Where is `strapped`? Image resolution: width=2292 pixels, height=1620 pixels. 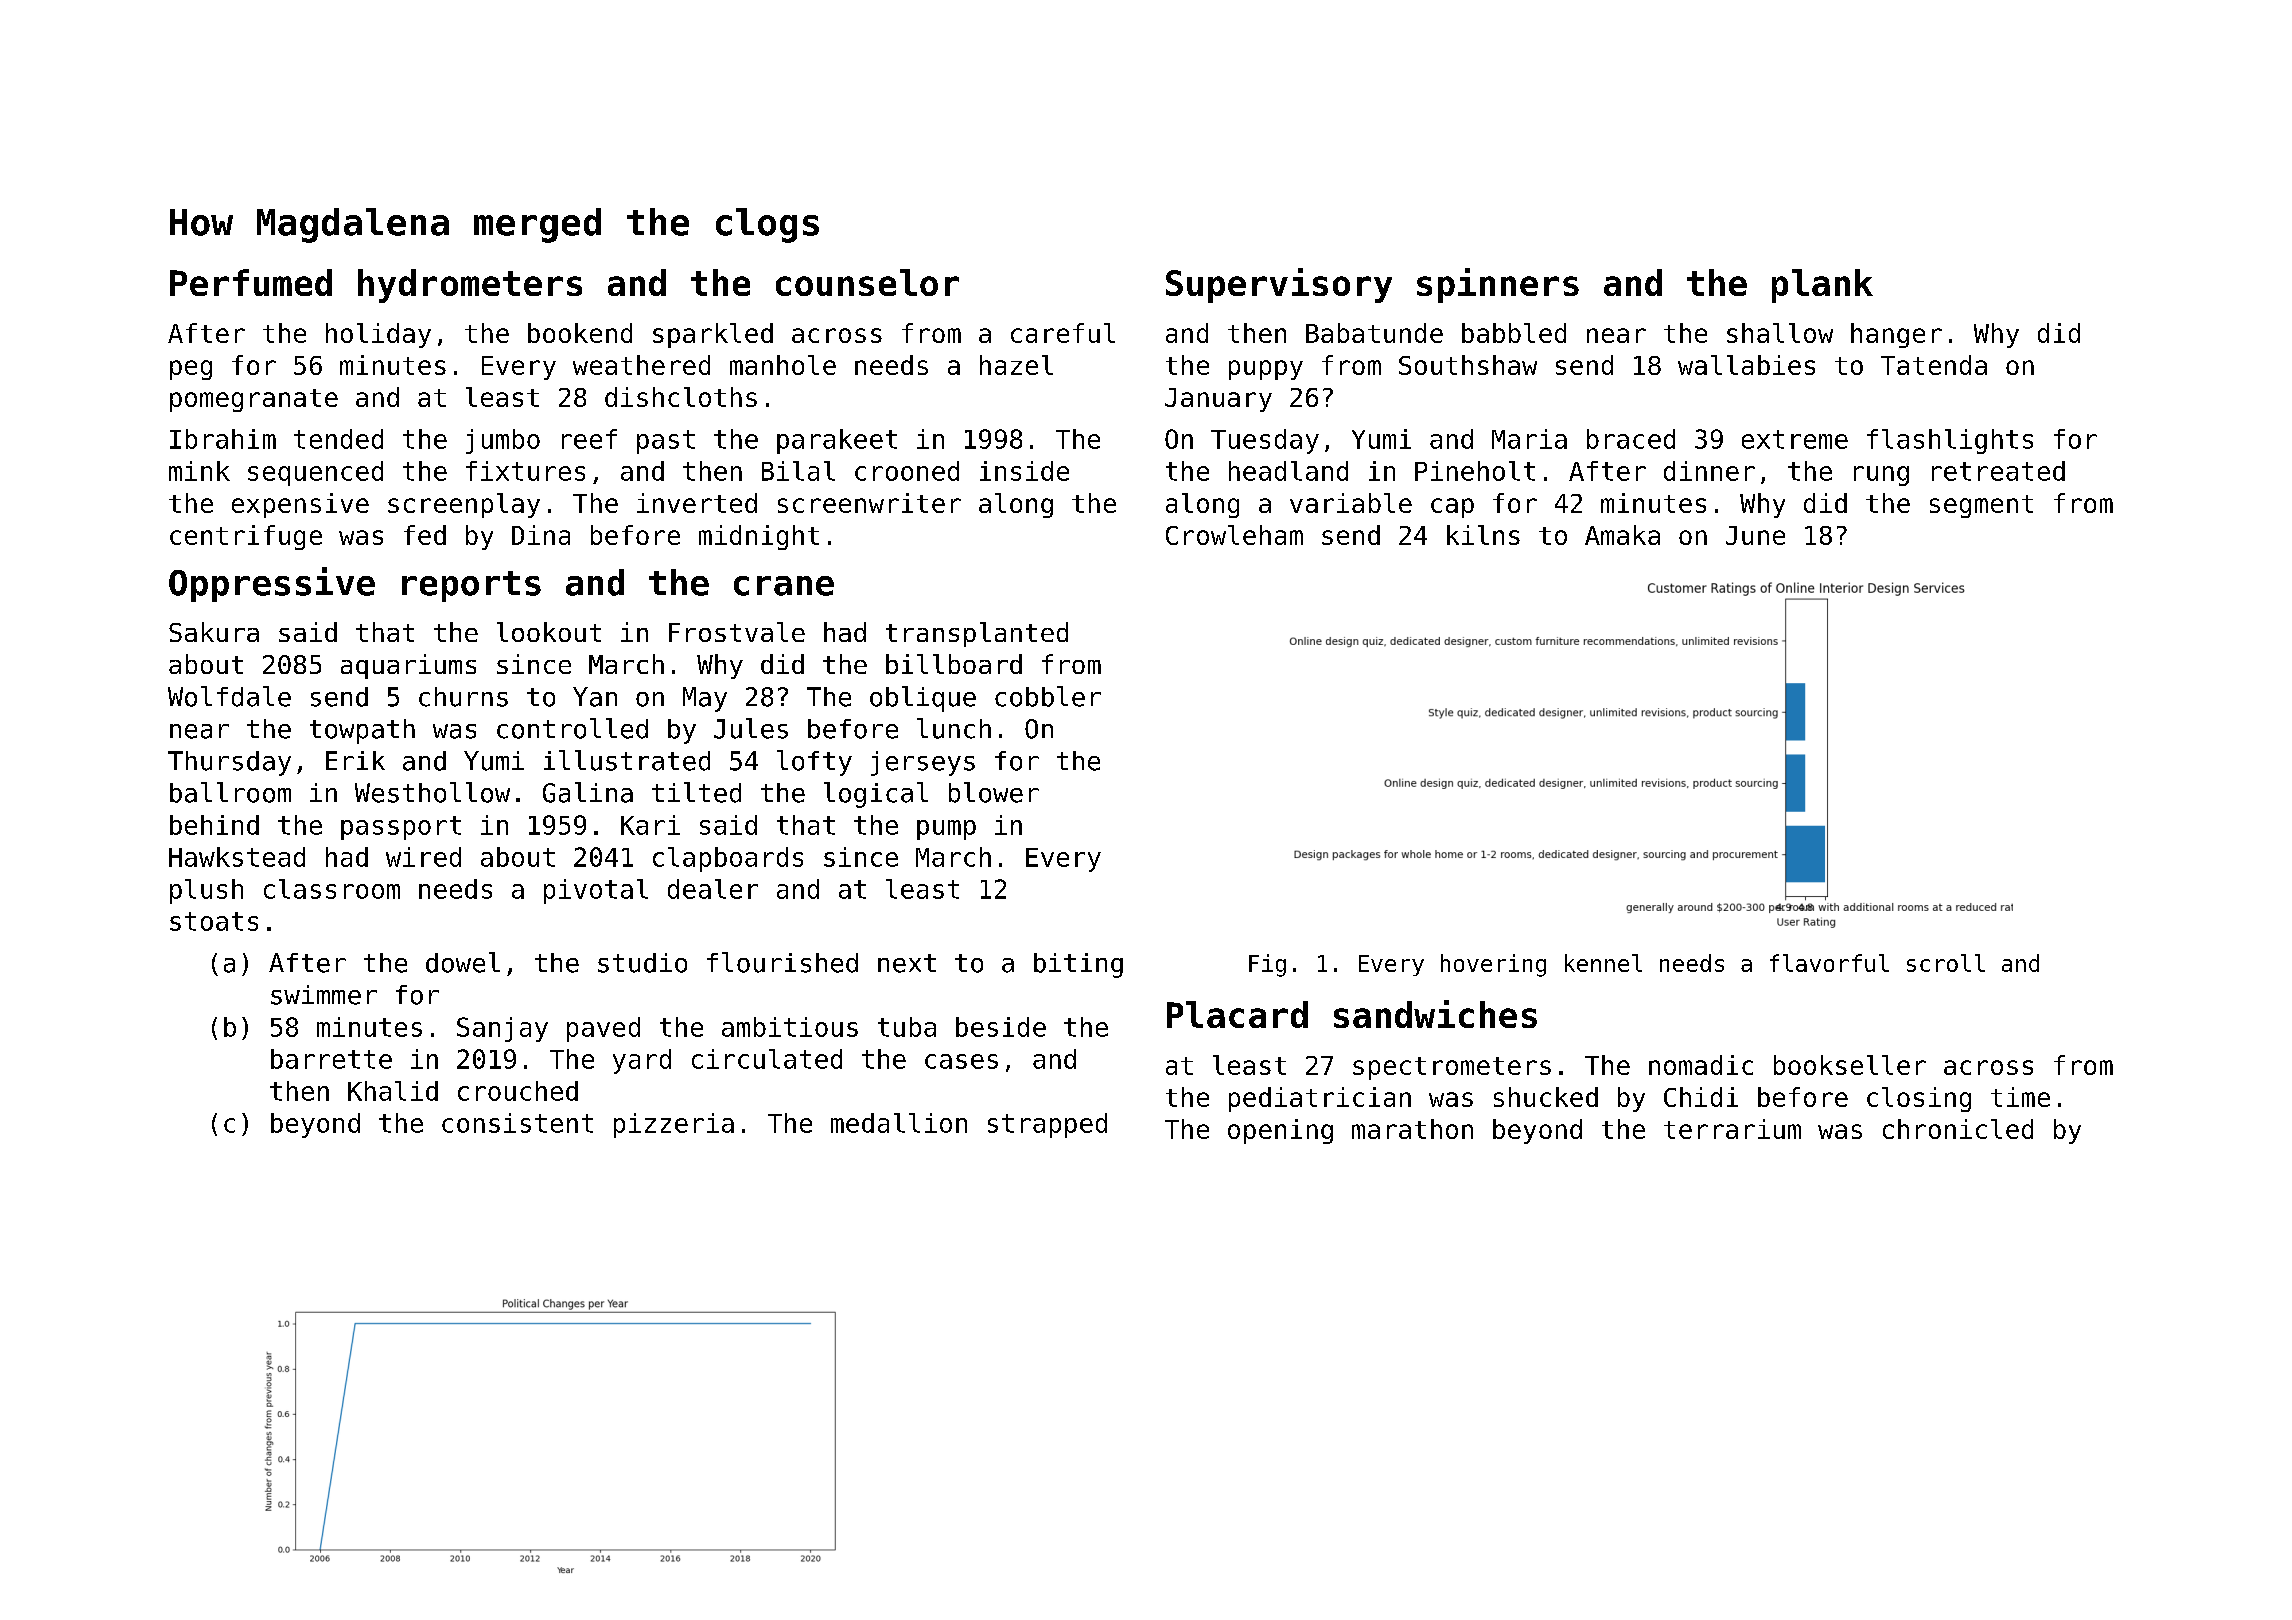
strapped is located at coordinates (1047, 1125).
